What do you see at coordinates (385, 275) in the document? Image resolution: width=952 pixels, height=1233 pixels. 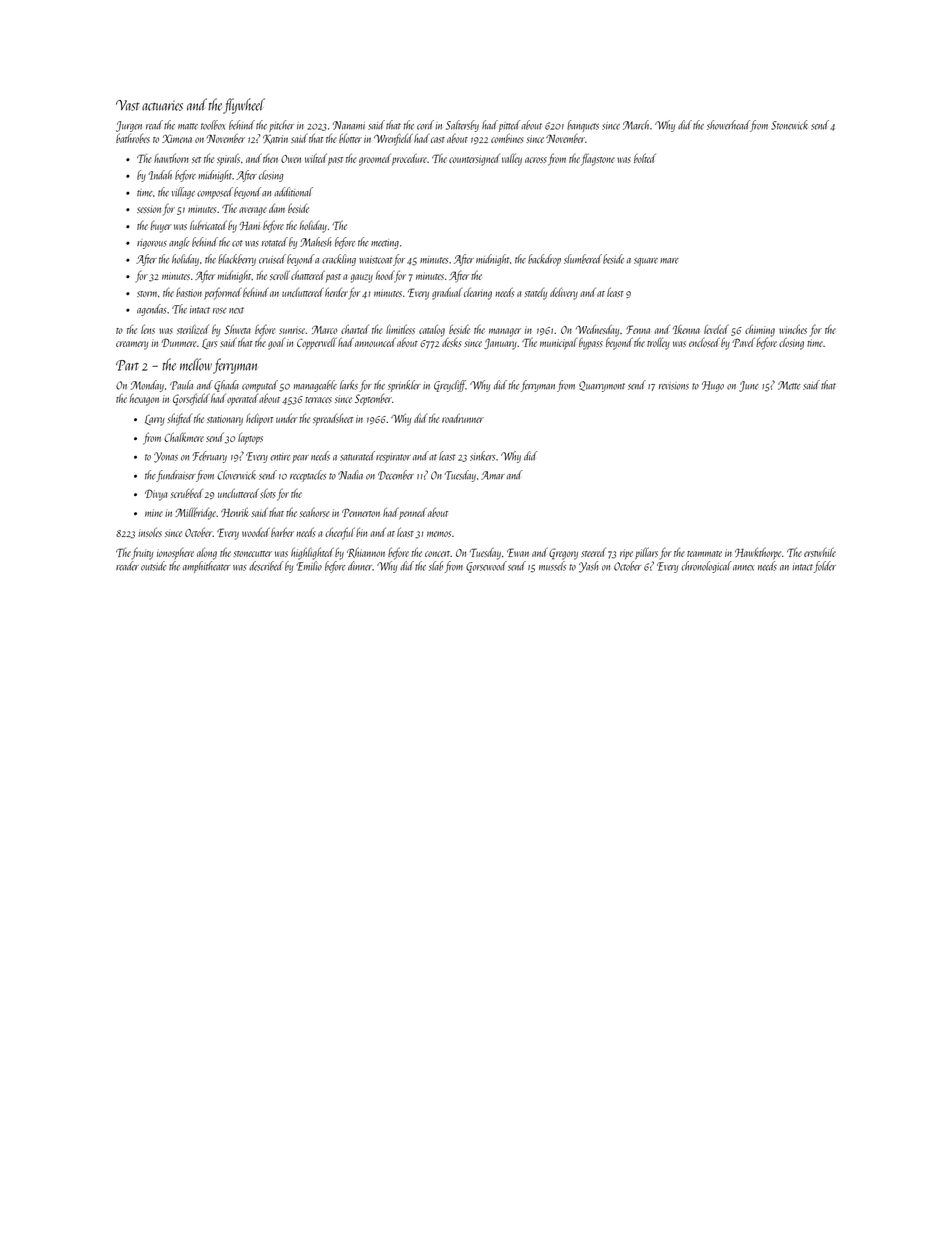 I see `hood` at bounding box center [385, 275].
